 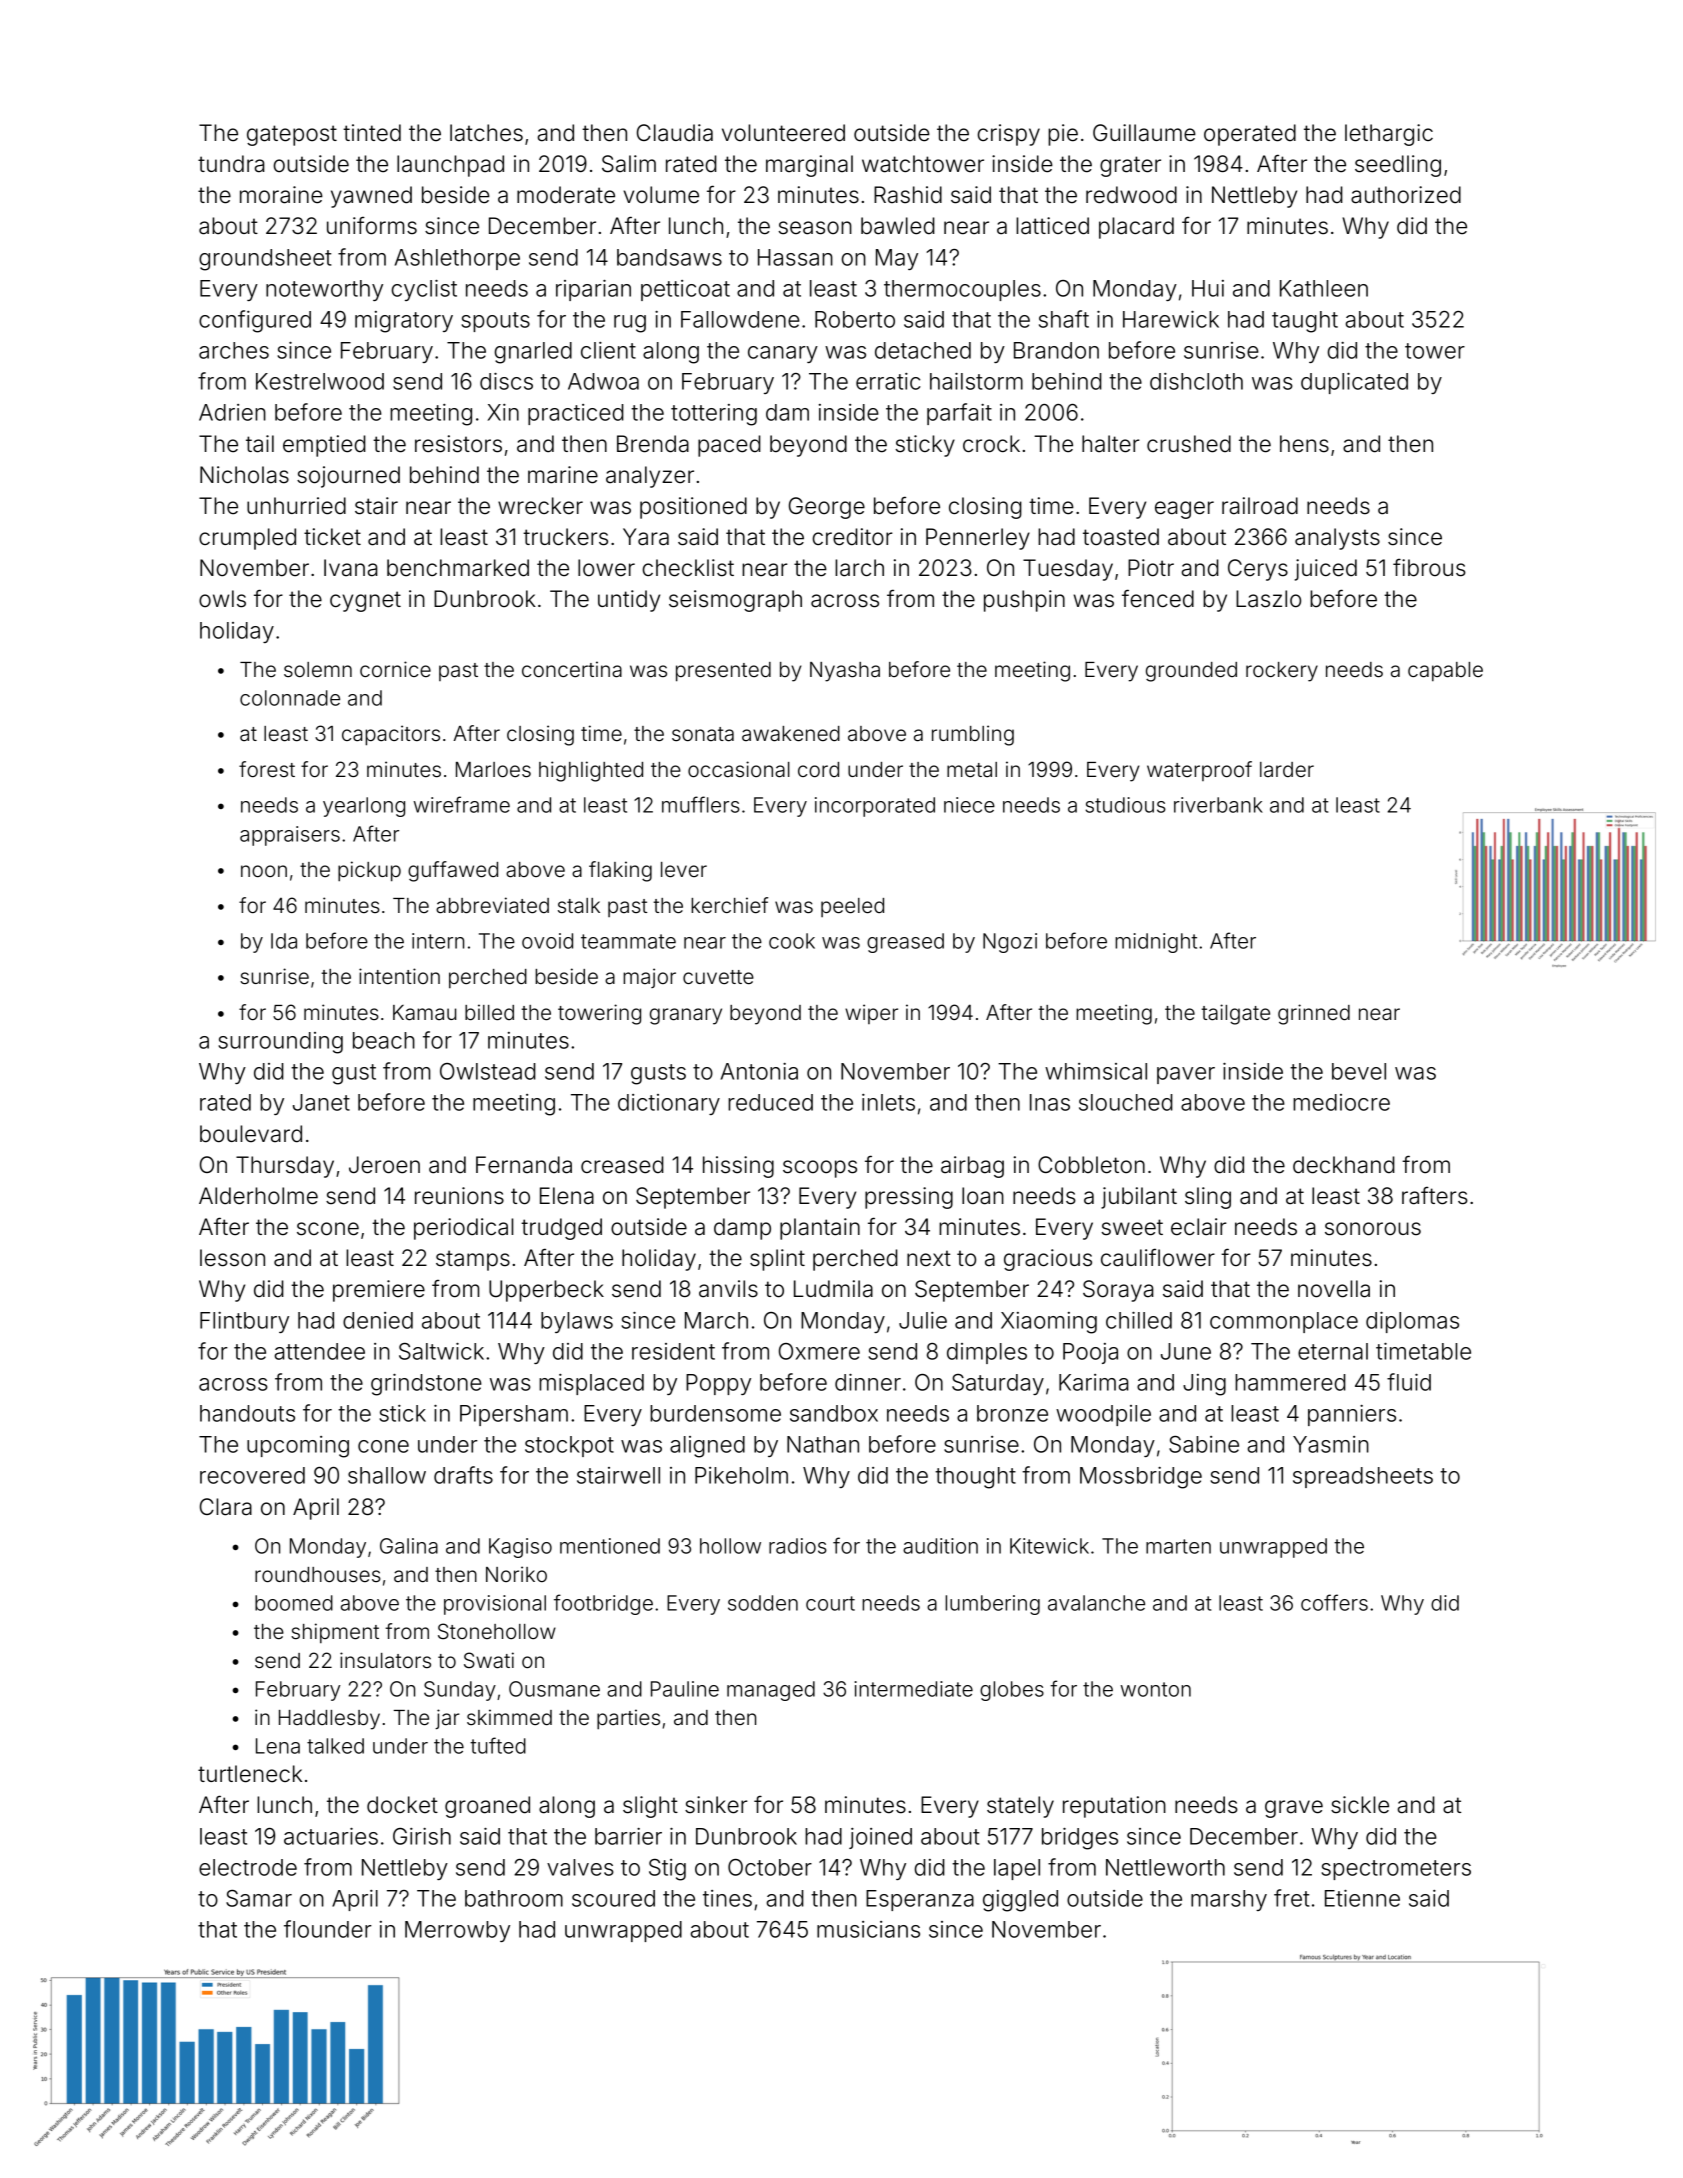 I want to click on wrecker, so click(x=540, y=506).
